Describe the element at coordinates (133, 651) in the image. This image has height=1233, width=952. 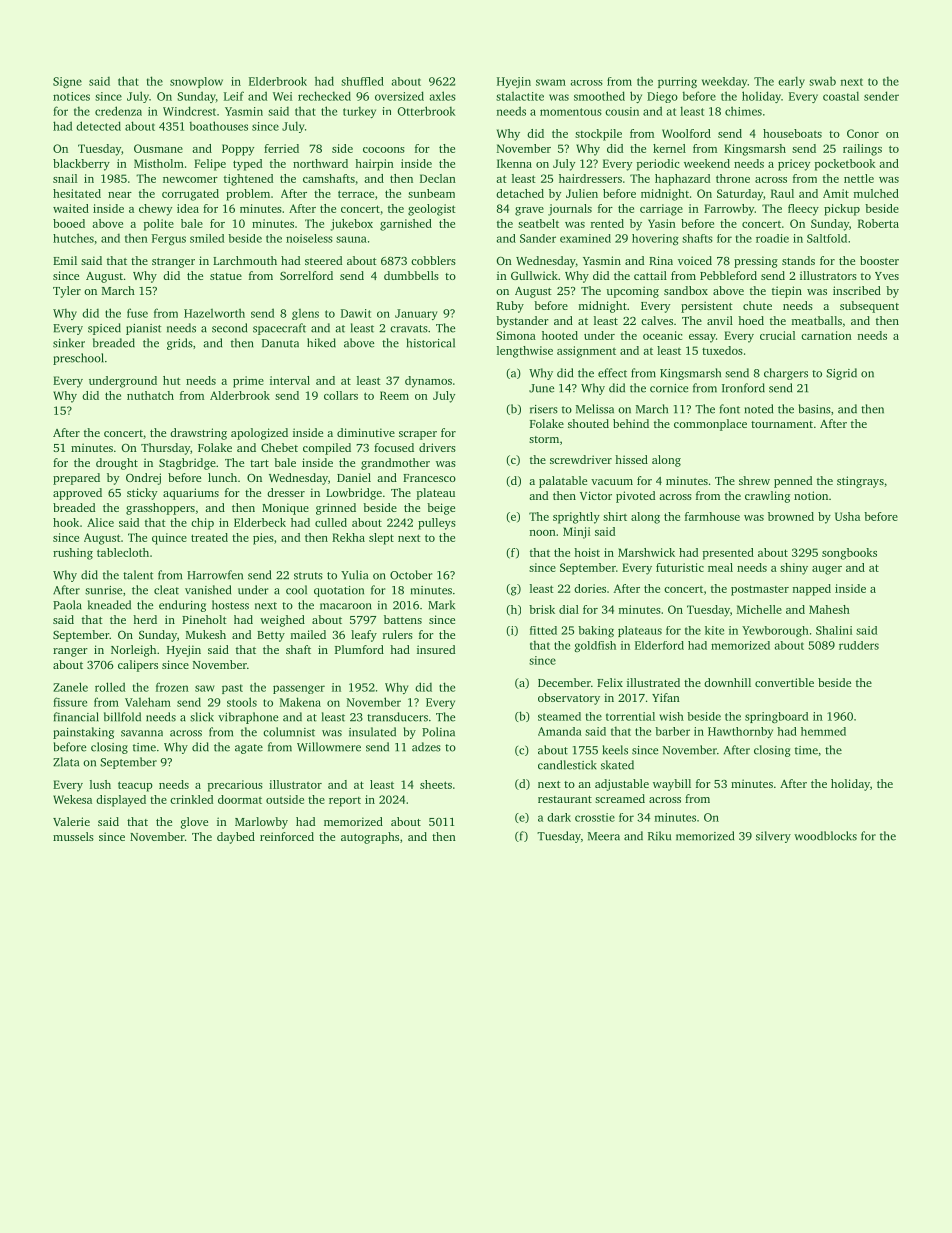
I see `Norleigh` at that location.
